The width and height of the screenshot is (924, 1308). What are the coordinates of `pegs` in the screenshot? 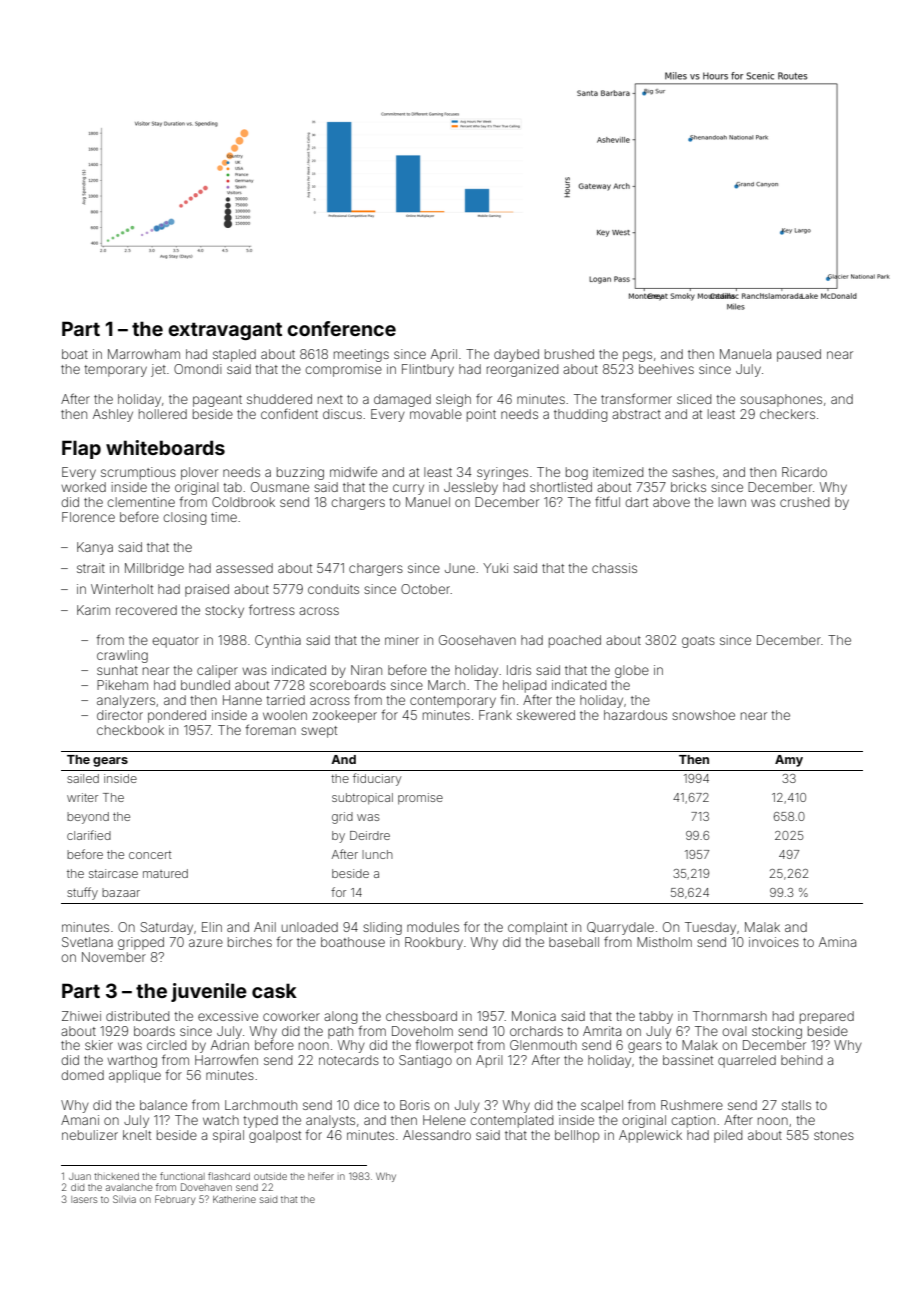 It's located at (637, 356).
